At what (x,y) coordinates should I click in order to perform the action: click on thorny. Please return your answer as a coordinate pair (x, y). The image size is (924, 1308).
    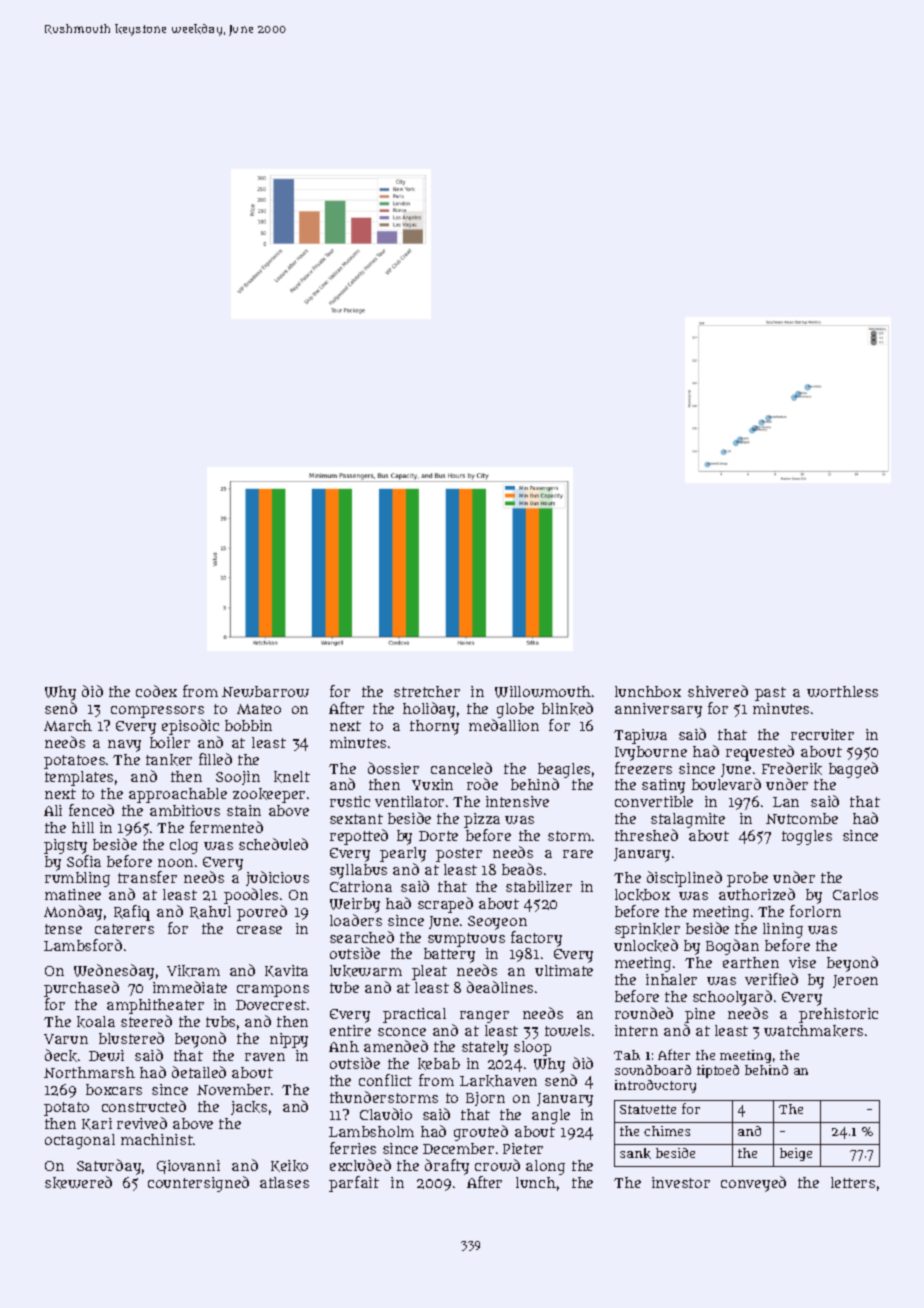
    Looking at the image, I should click on (434, 727).
